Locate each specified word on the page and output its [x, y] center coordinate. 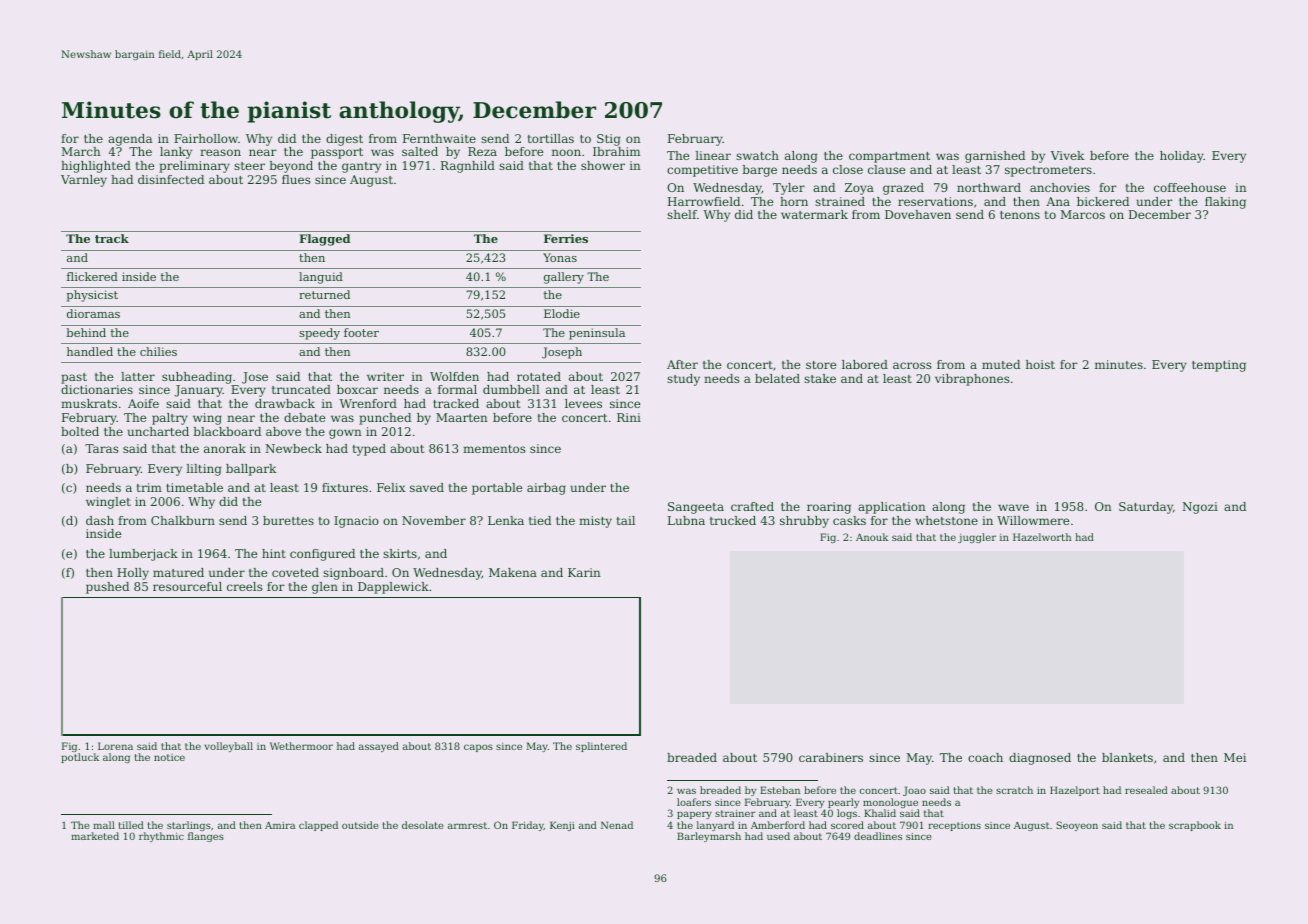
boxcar [357, 389]
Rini [629, 417]
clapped [318, 826]
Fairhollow [206, 138]
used [778, 836]
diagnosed [1040, 759]
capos [478, 748]
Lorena [115, 746]
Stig [608, 140]
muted [1001, 364]
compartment [889, 157]
